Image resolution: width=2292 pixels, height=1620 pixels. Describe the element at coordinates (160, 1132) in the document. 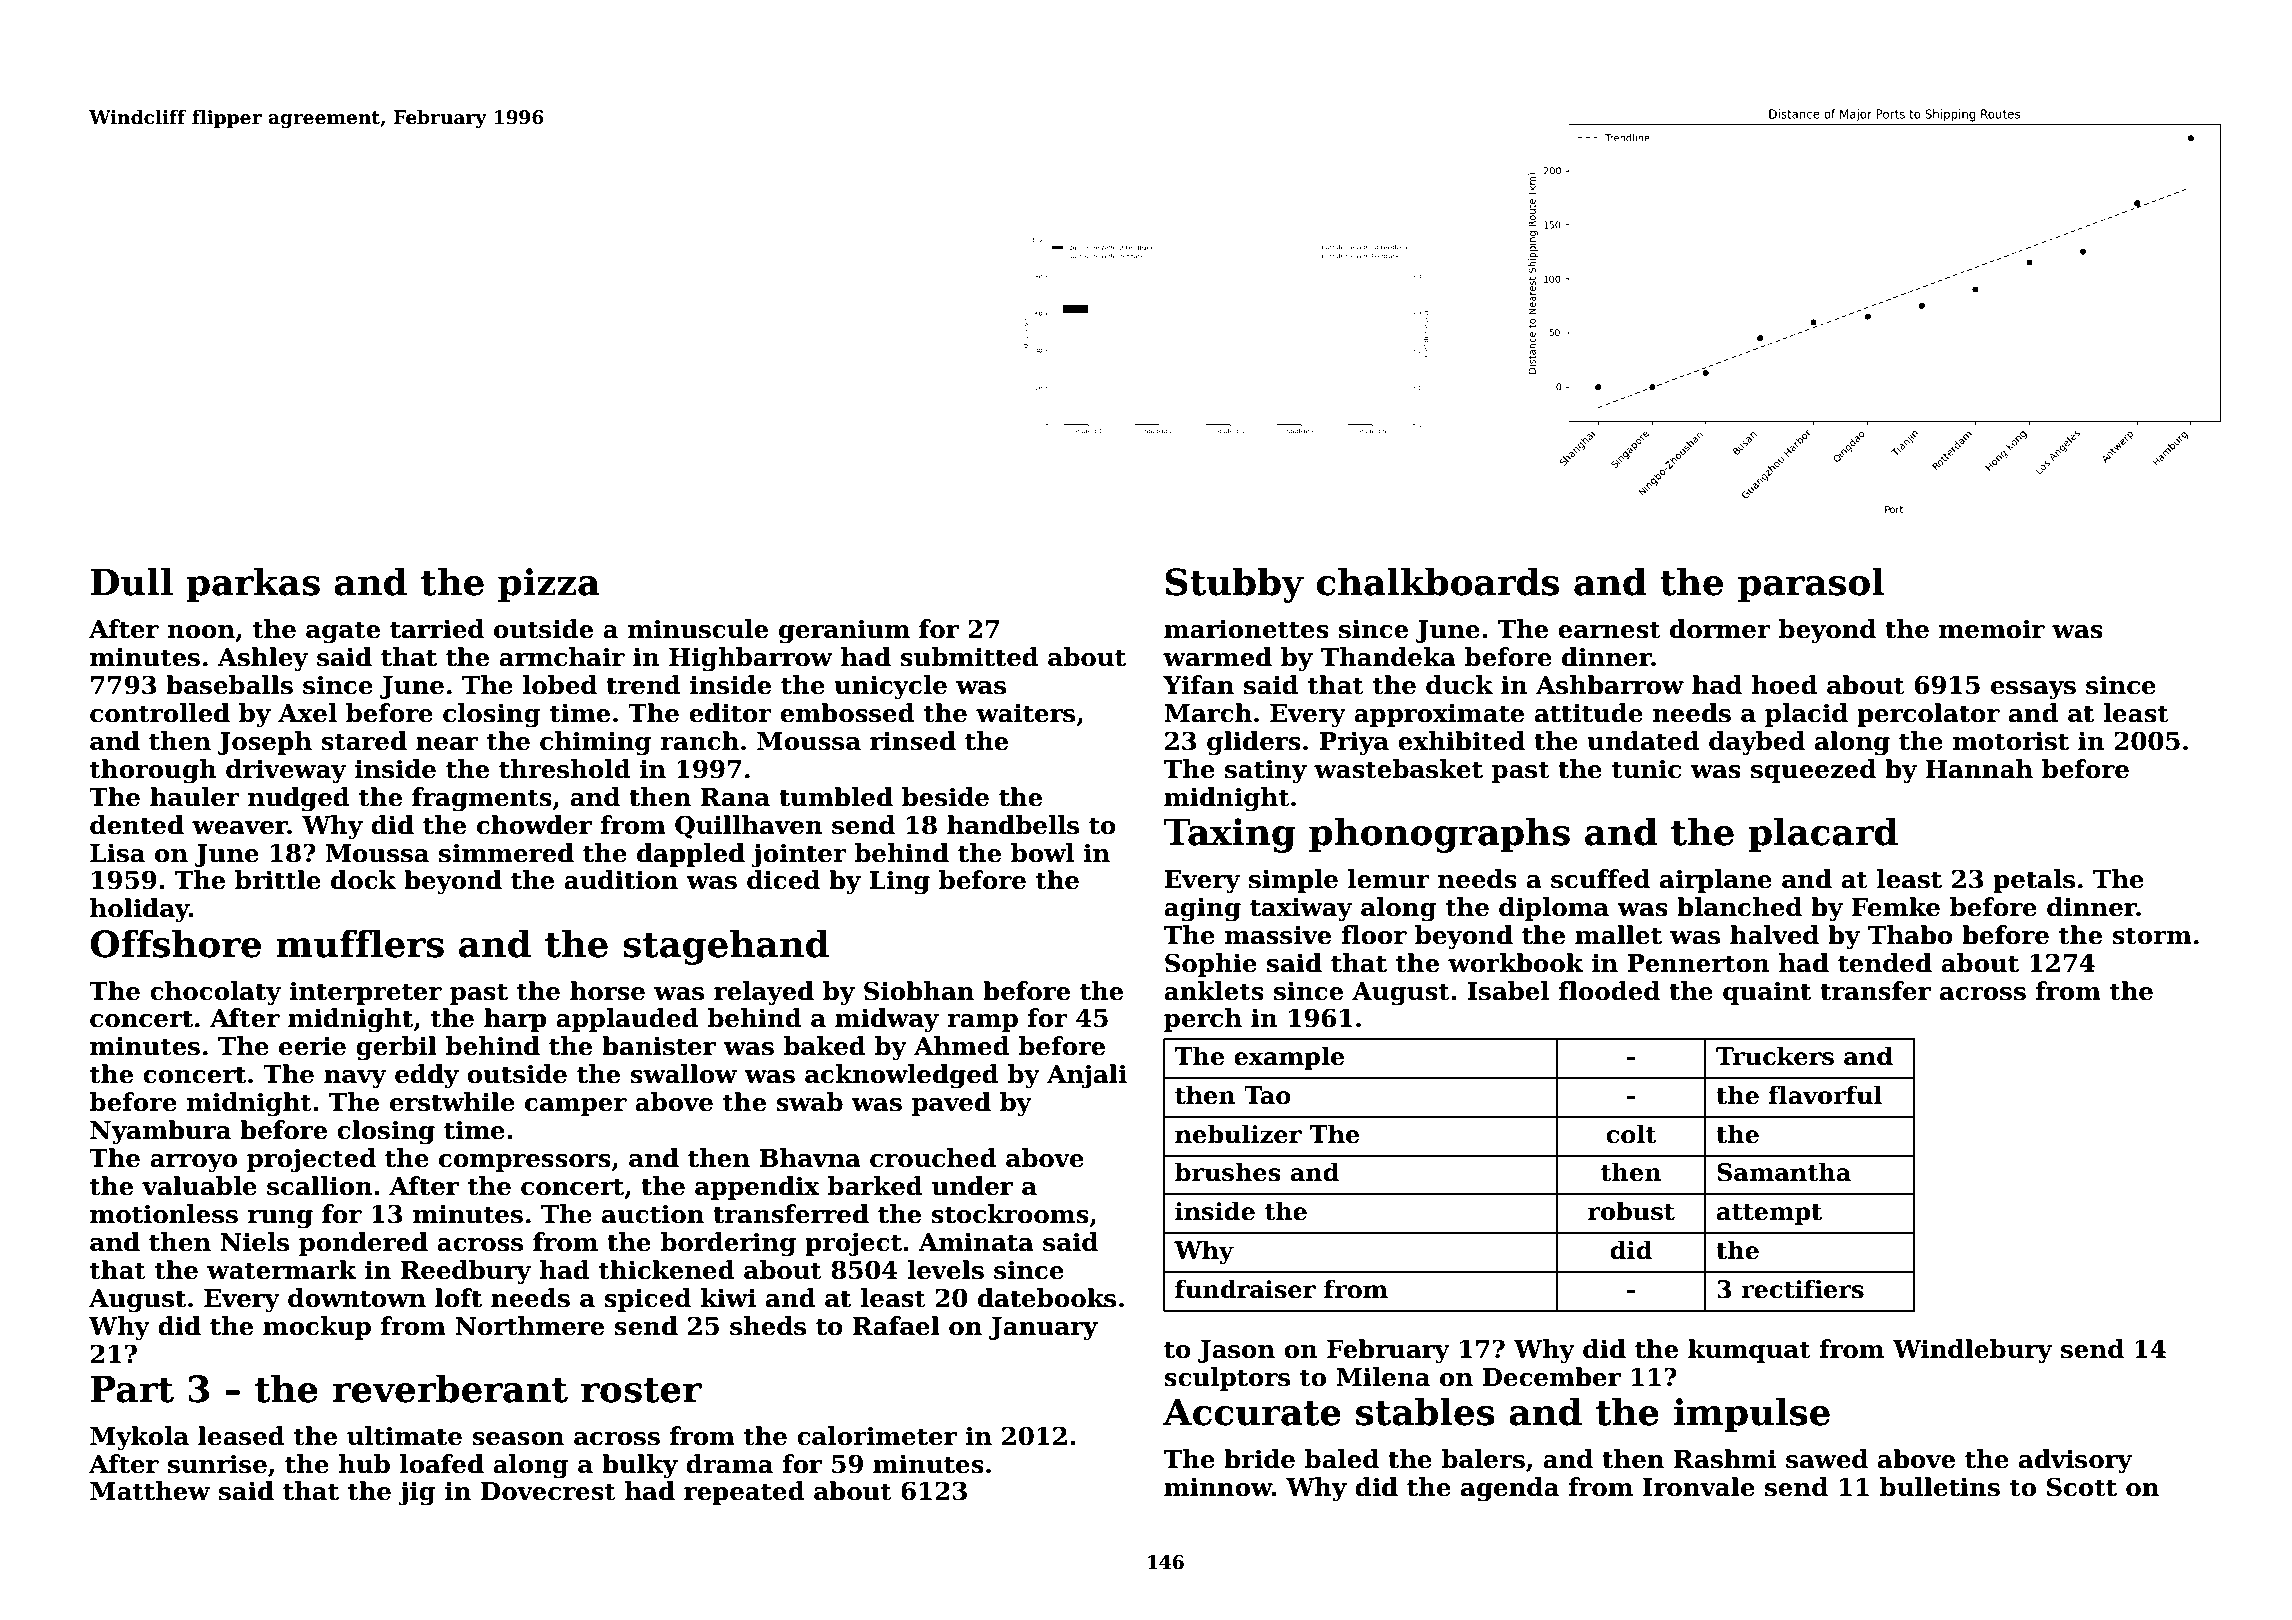

I see `Nyambura` at that location.
